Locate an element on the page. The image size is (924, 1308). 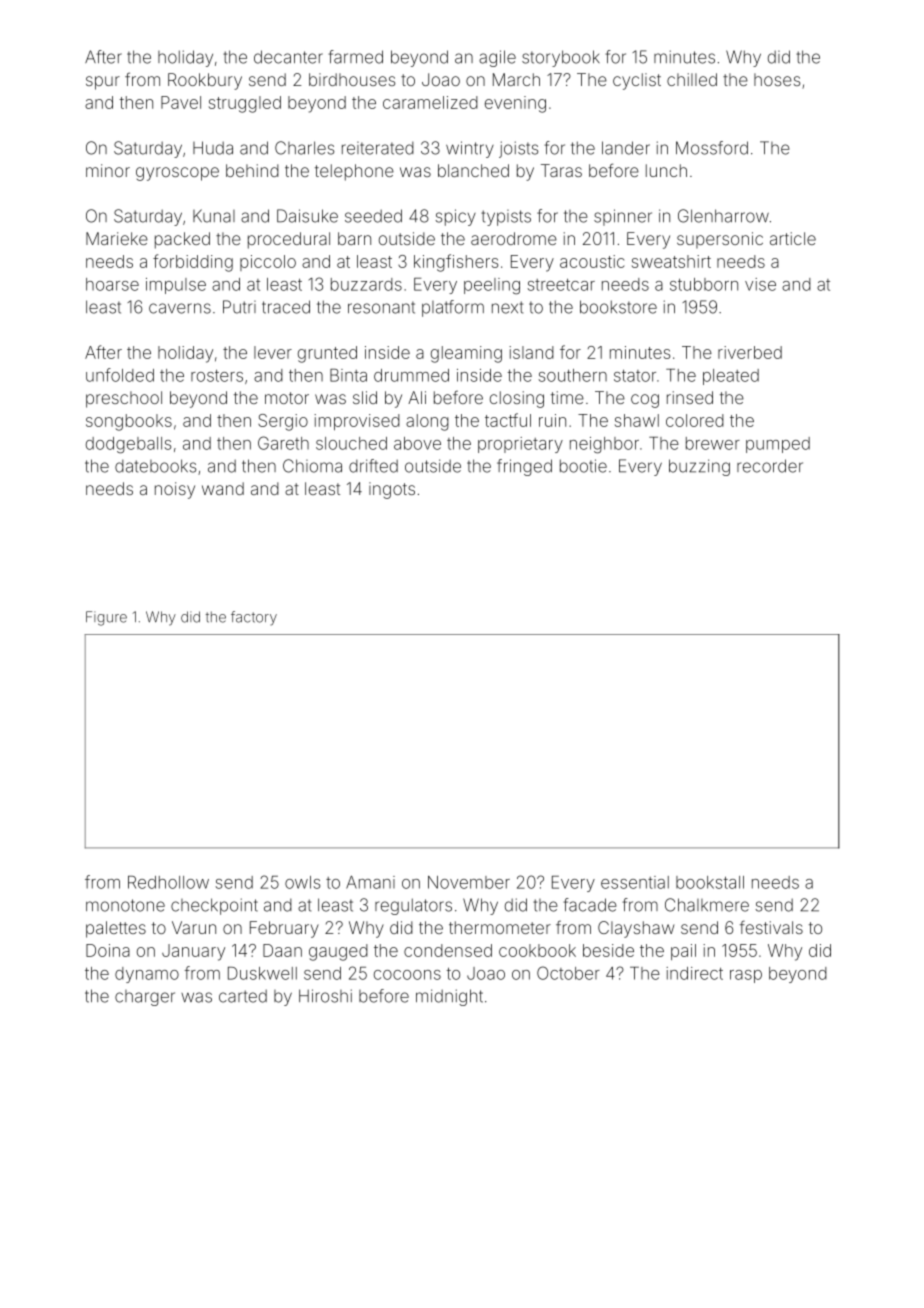
stubborn is located at coordinates (704, 284).
